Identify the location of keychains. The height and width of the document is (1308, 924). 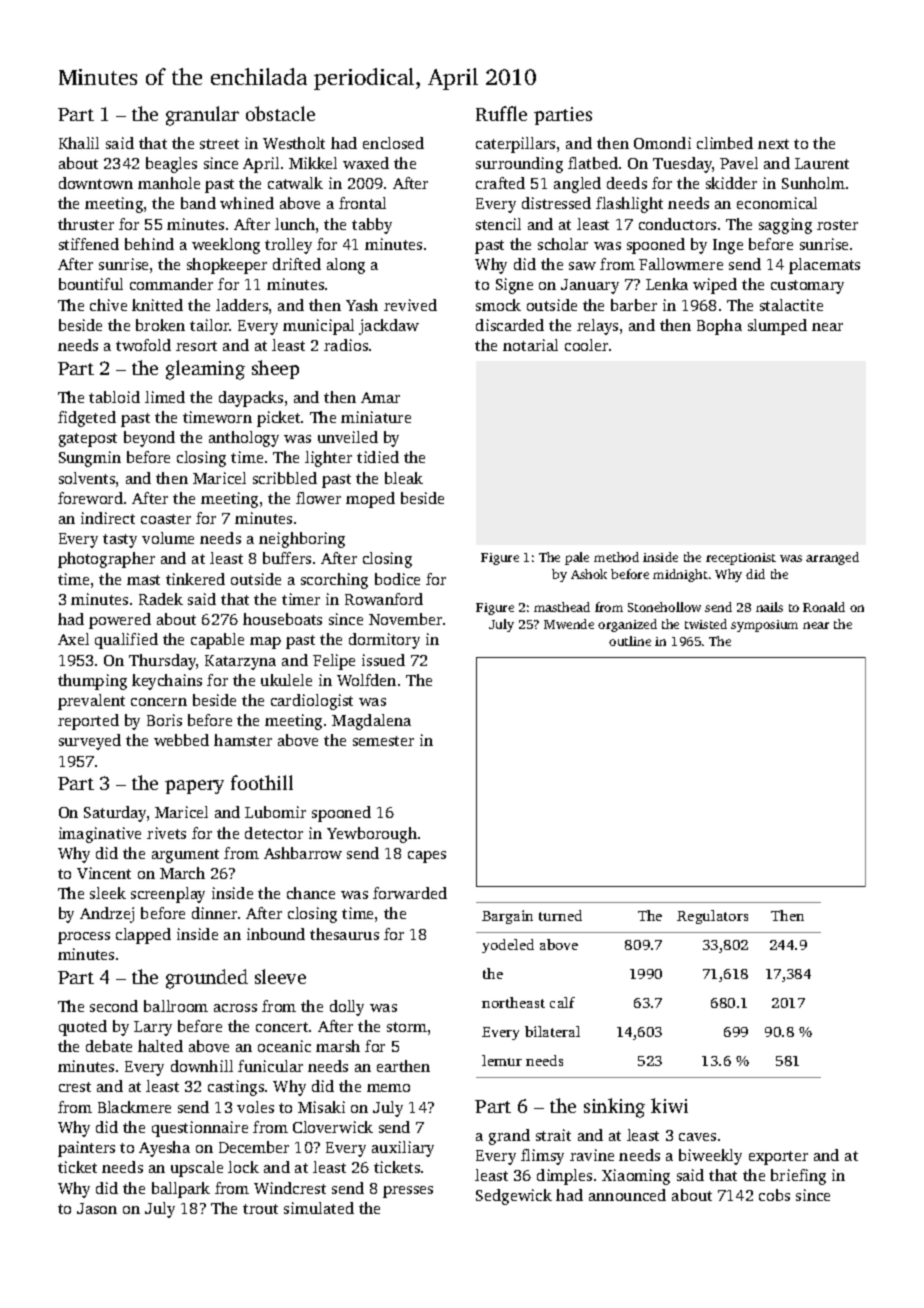
(167, 682).
